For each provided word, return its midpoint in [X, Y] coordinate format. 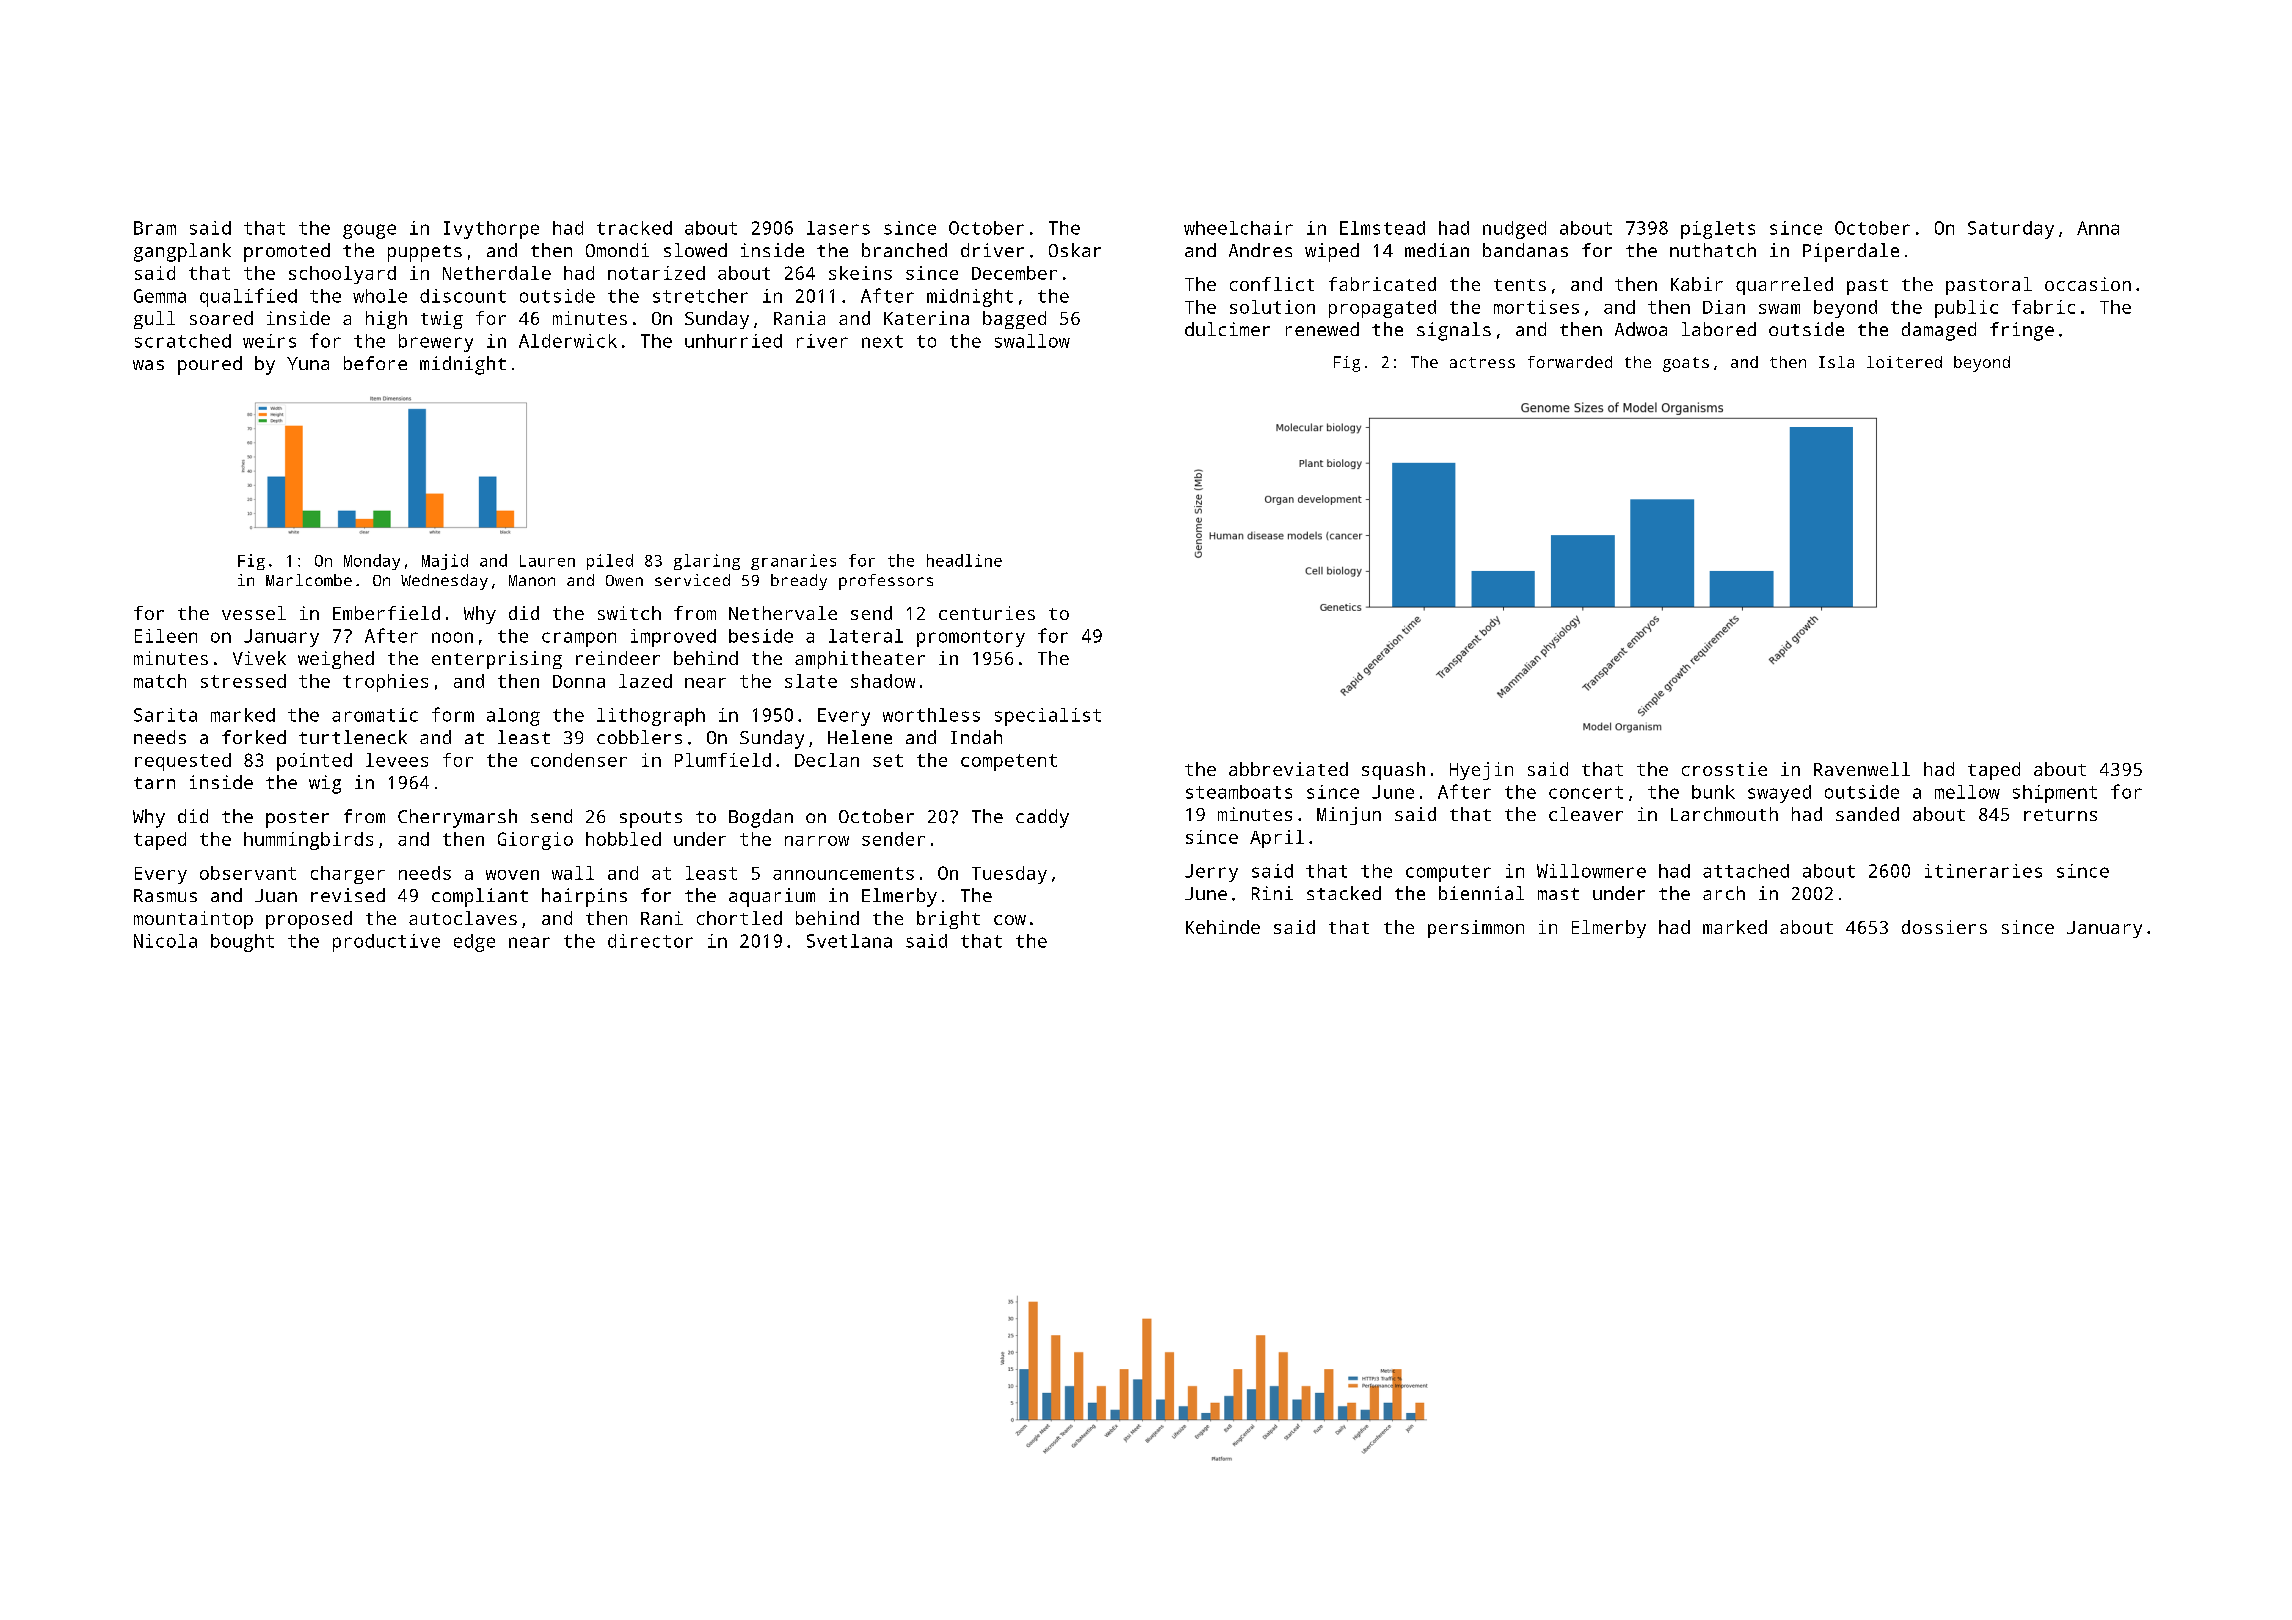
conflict [1272, 284]
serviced [692, 580]
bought [242, 943]
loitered [1904, 362]
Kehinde [1223, 927]
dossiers [1944, 927]
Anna [2098, 228]
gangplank [182, 252]
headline [964, 560]
